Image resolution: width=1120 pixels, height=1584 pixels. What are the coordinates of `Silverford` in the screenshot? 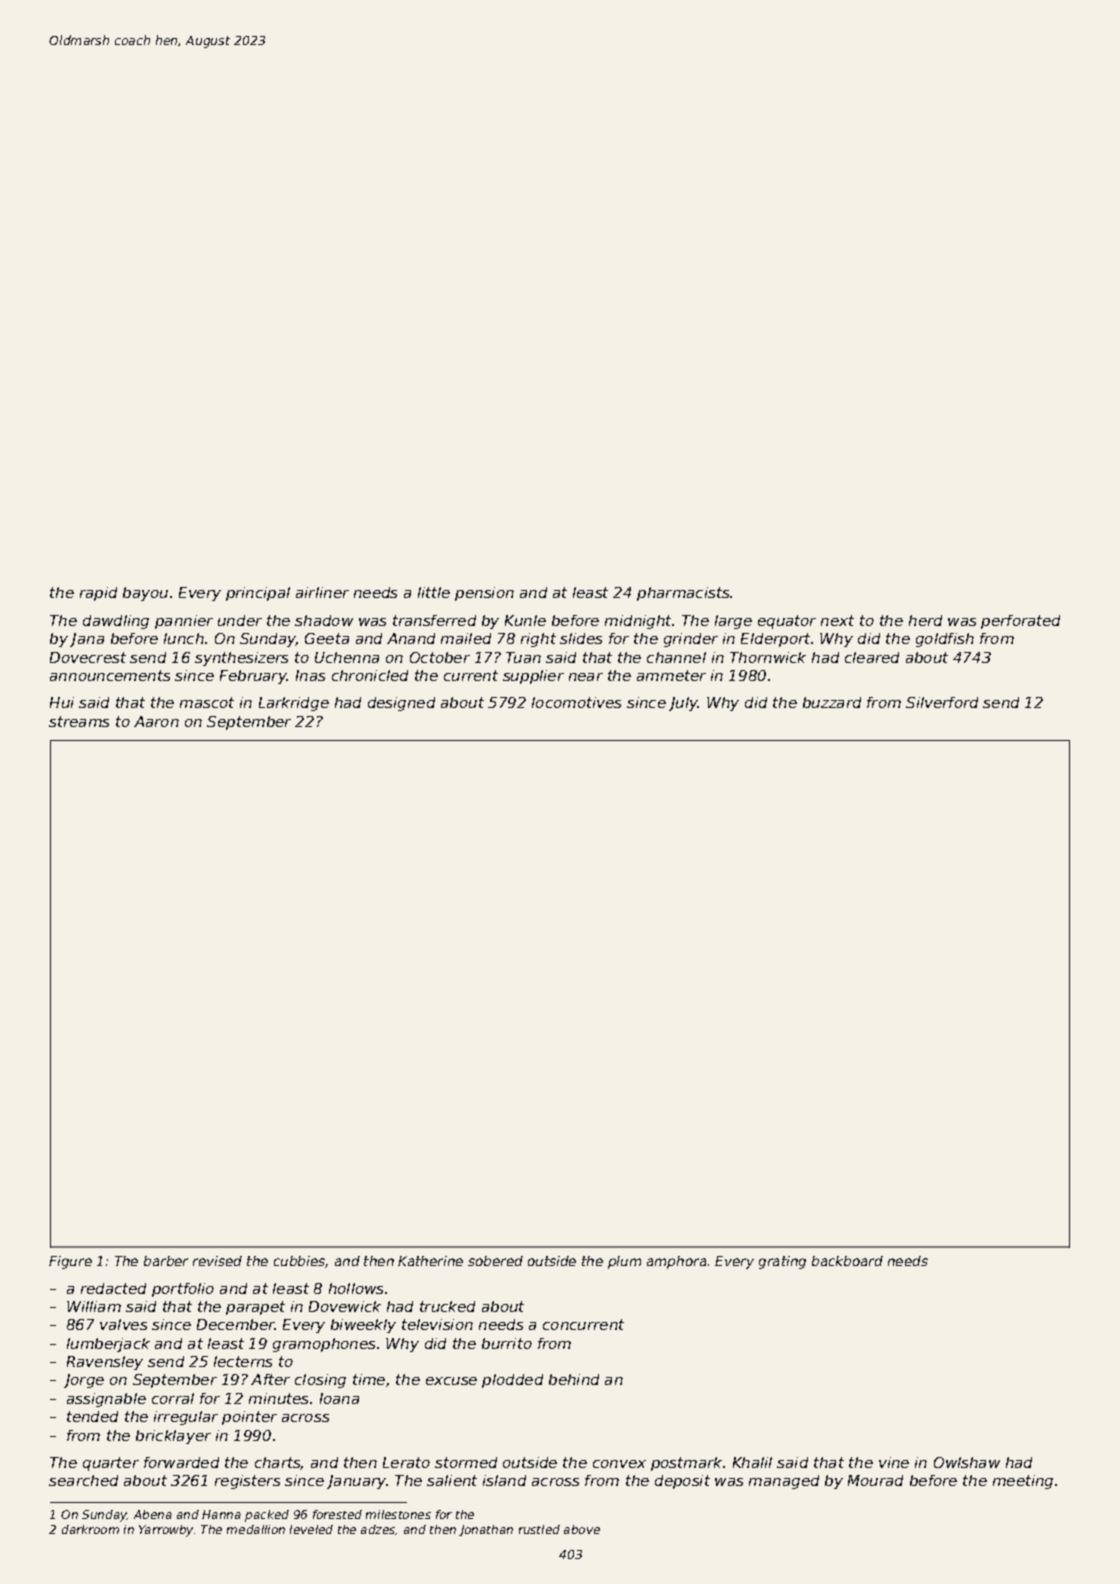 It's located at (942, 702).
